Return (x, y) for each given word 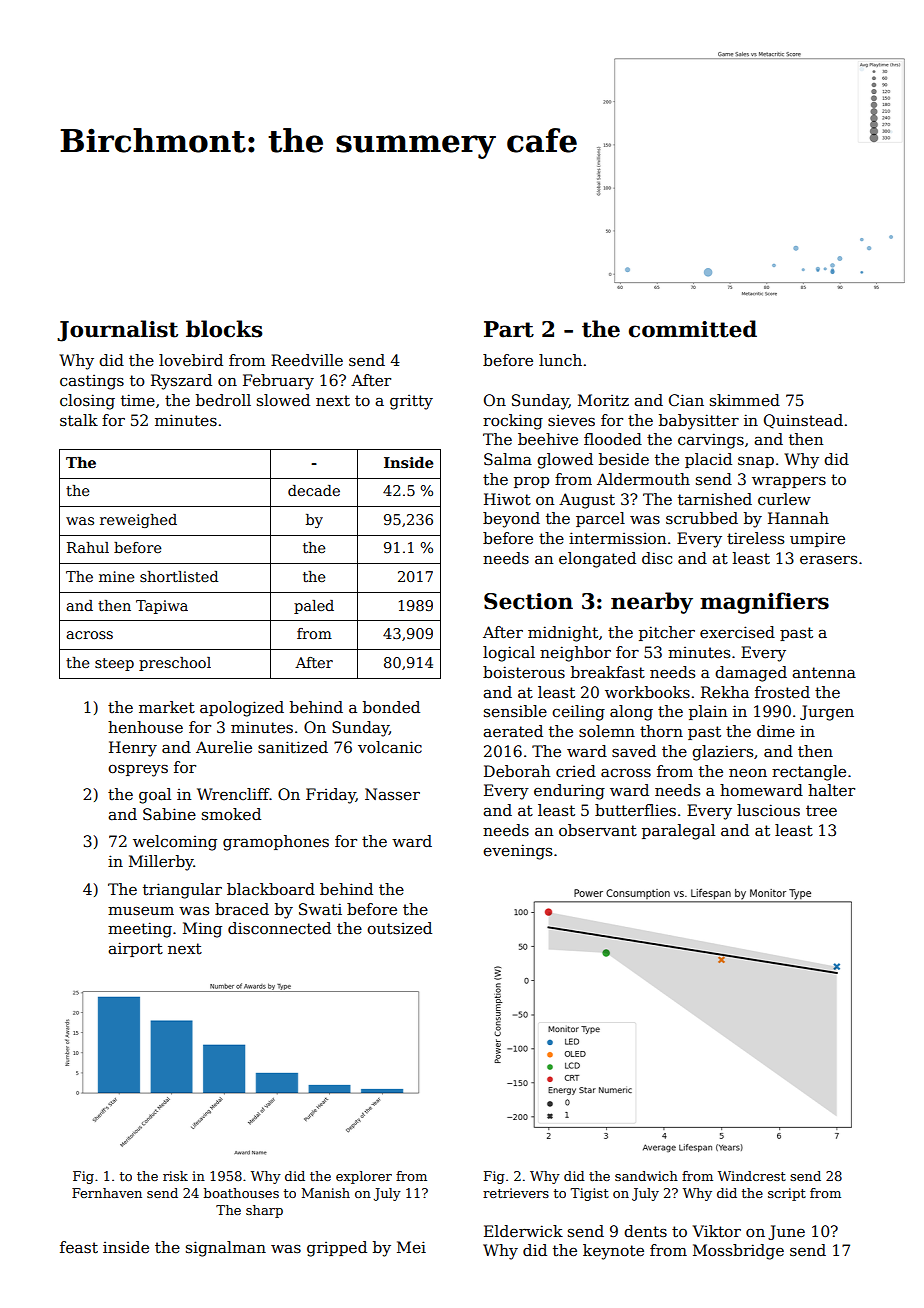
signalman (226, 1249)
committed (693, 329)
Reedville (307, 360)
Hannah (798, 518)
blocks (224, 329)
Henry (133, 749)
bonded (391, 707)
